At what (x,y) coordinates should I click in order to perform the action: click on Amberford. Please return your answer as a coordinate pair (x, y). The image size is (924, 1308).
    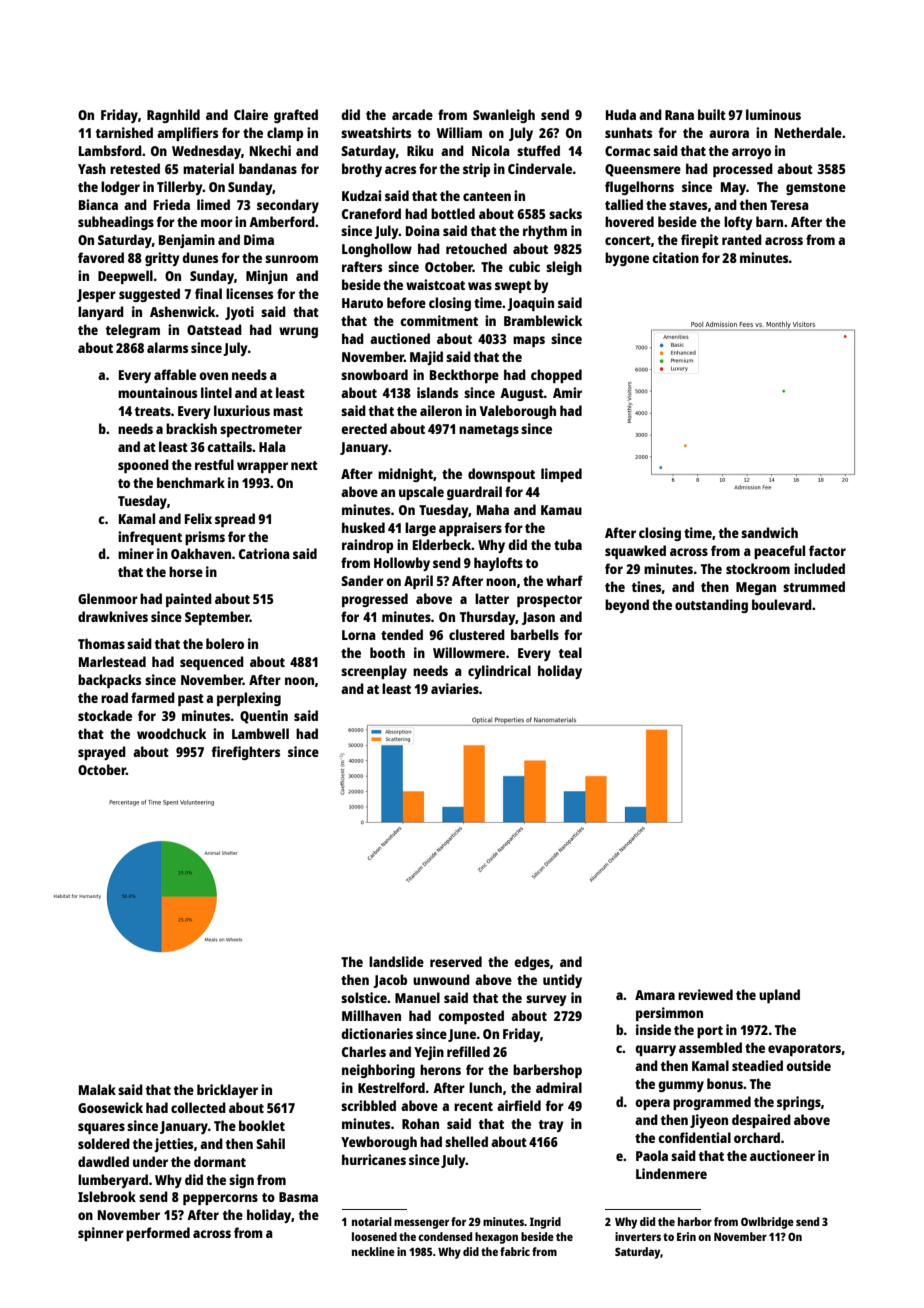
    Looking at the image, I should click on (282, 221).
